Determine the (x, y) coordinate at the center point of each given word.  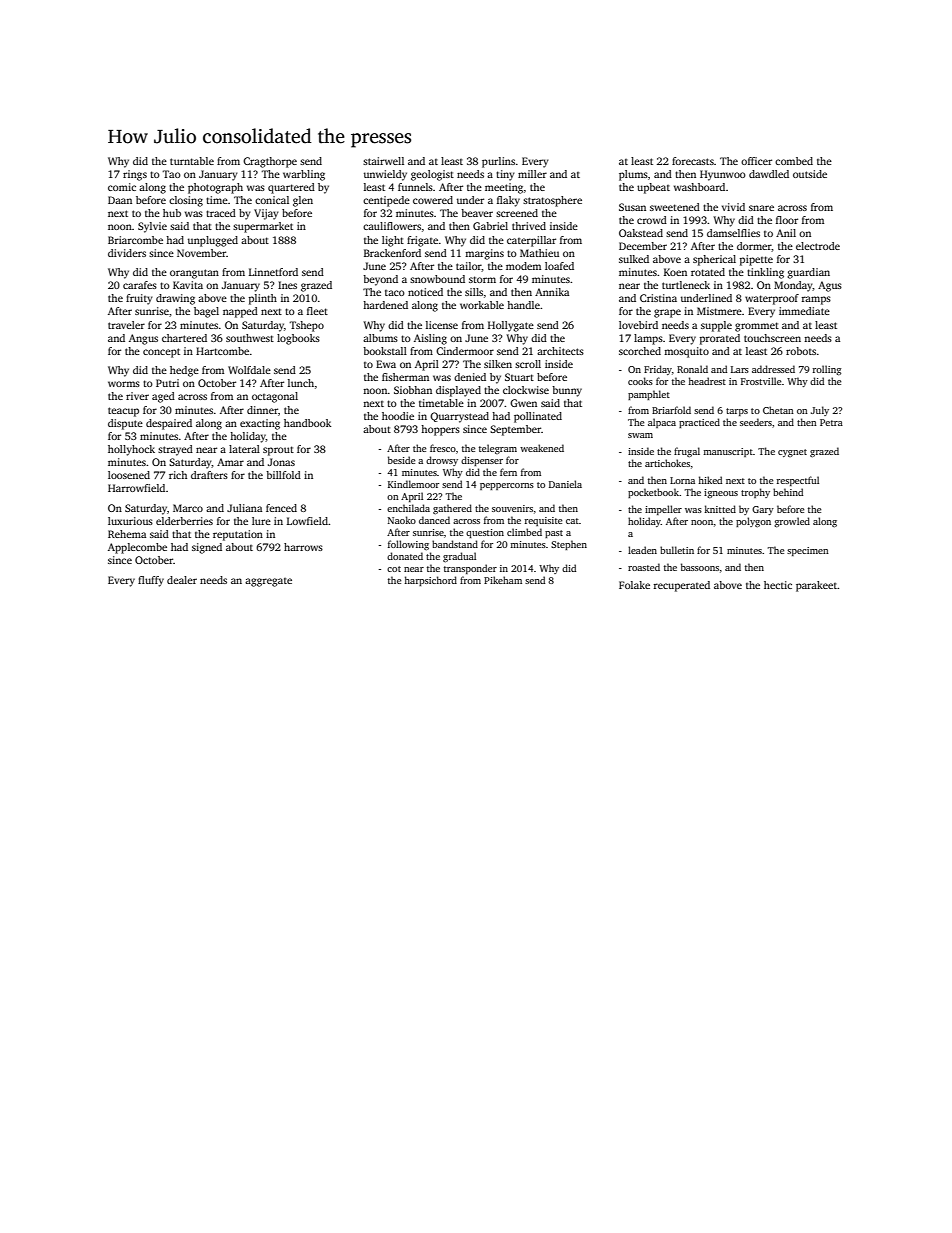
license (442, 325)
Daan (120, 200)
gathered (452, 509)
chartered (184, 338)
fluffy (151, 581)
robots (801, 351)
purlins (498, 162)
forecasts (693, 161)
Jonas (281, 462)
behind (788, 492)
